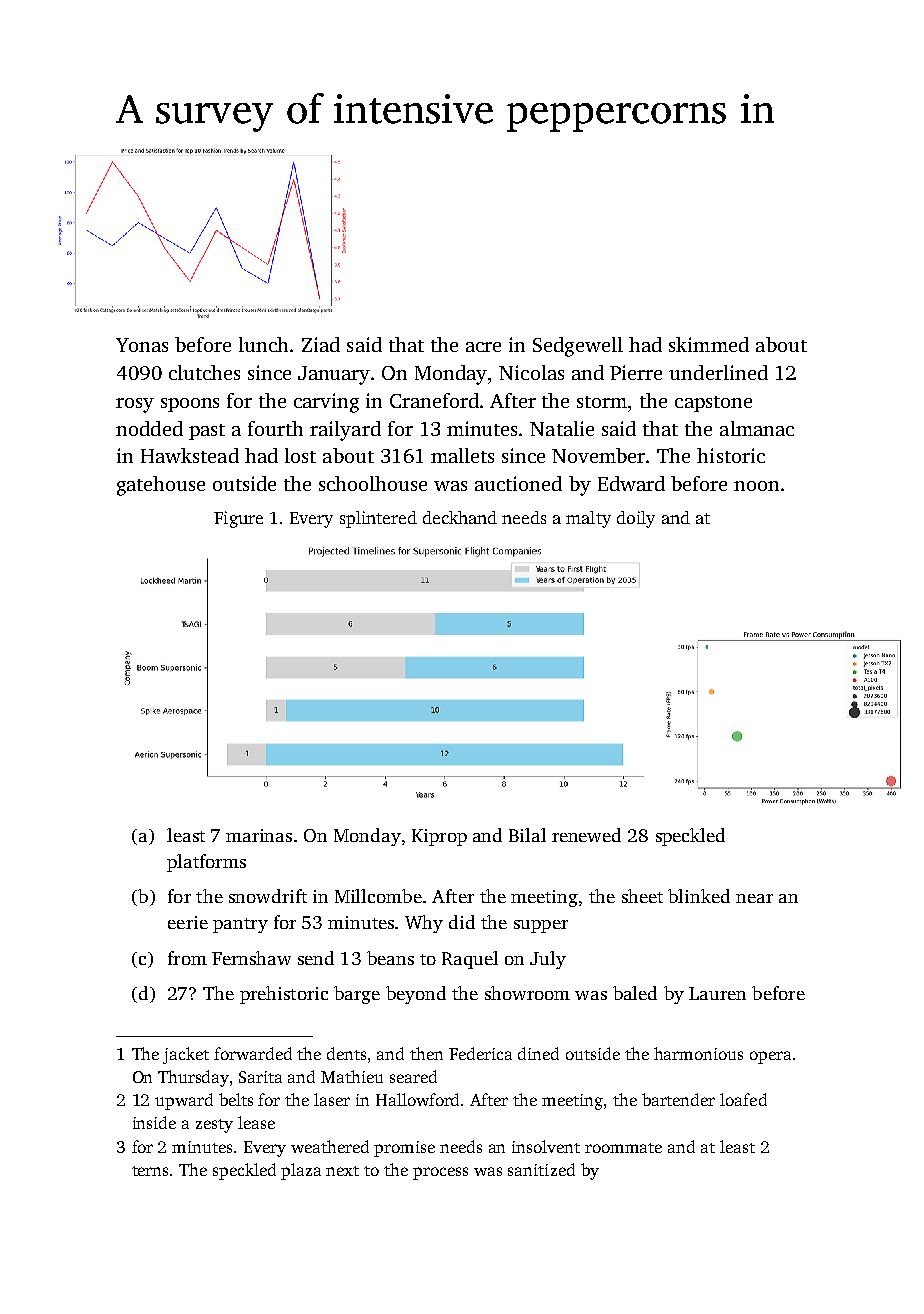 The height and width of the screenshot is (1314, 924). Describe the element at coordinates (754, 898) in the screenshot. I see `near` at that location.
